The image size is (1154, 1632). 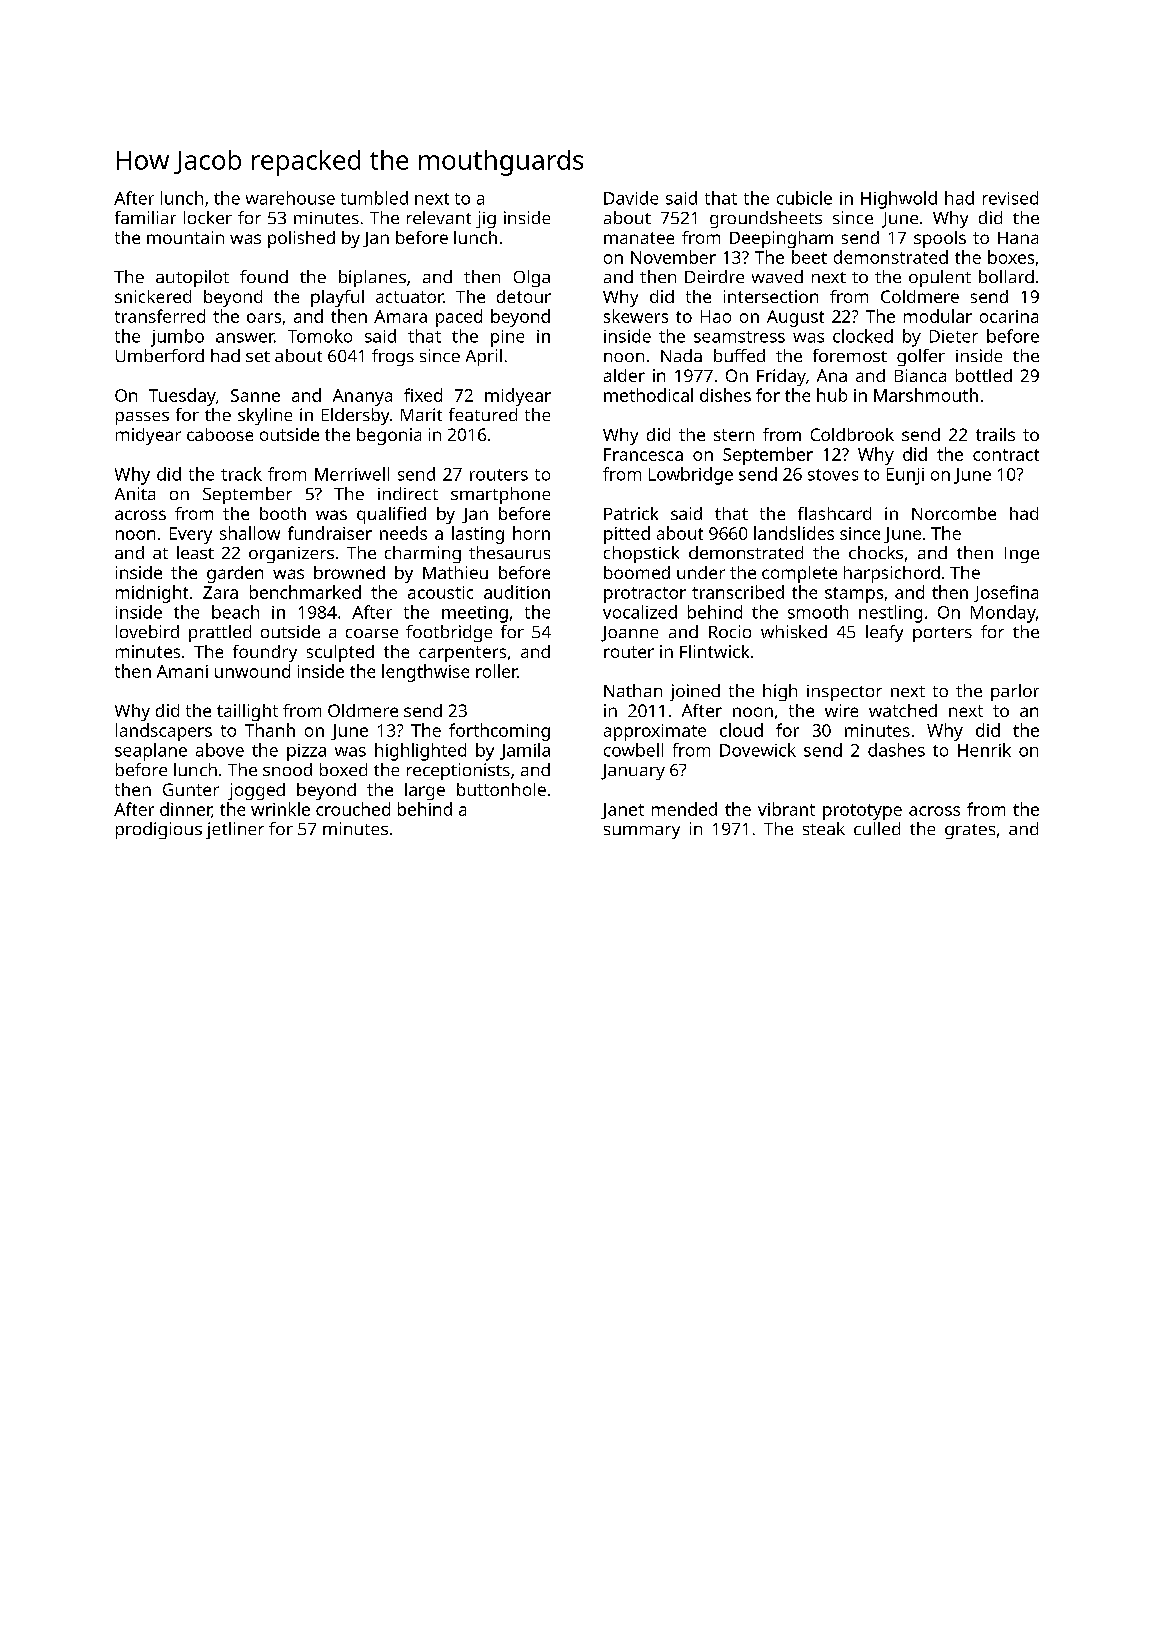 What do you see at coordinates (631, 198) in the document?
I see `Davide` at bounding box center [631, 198].
